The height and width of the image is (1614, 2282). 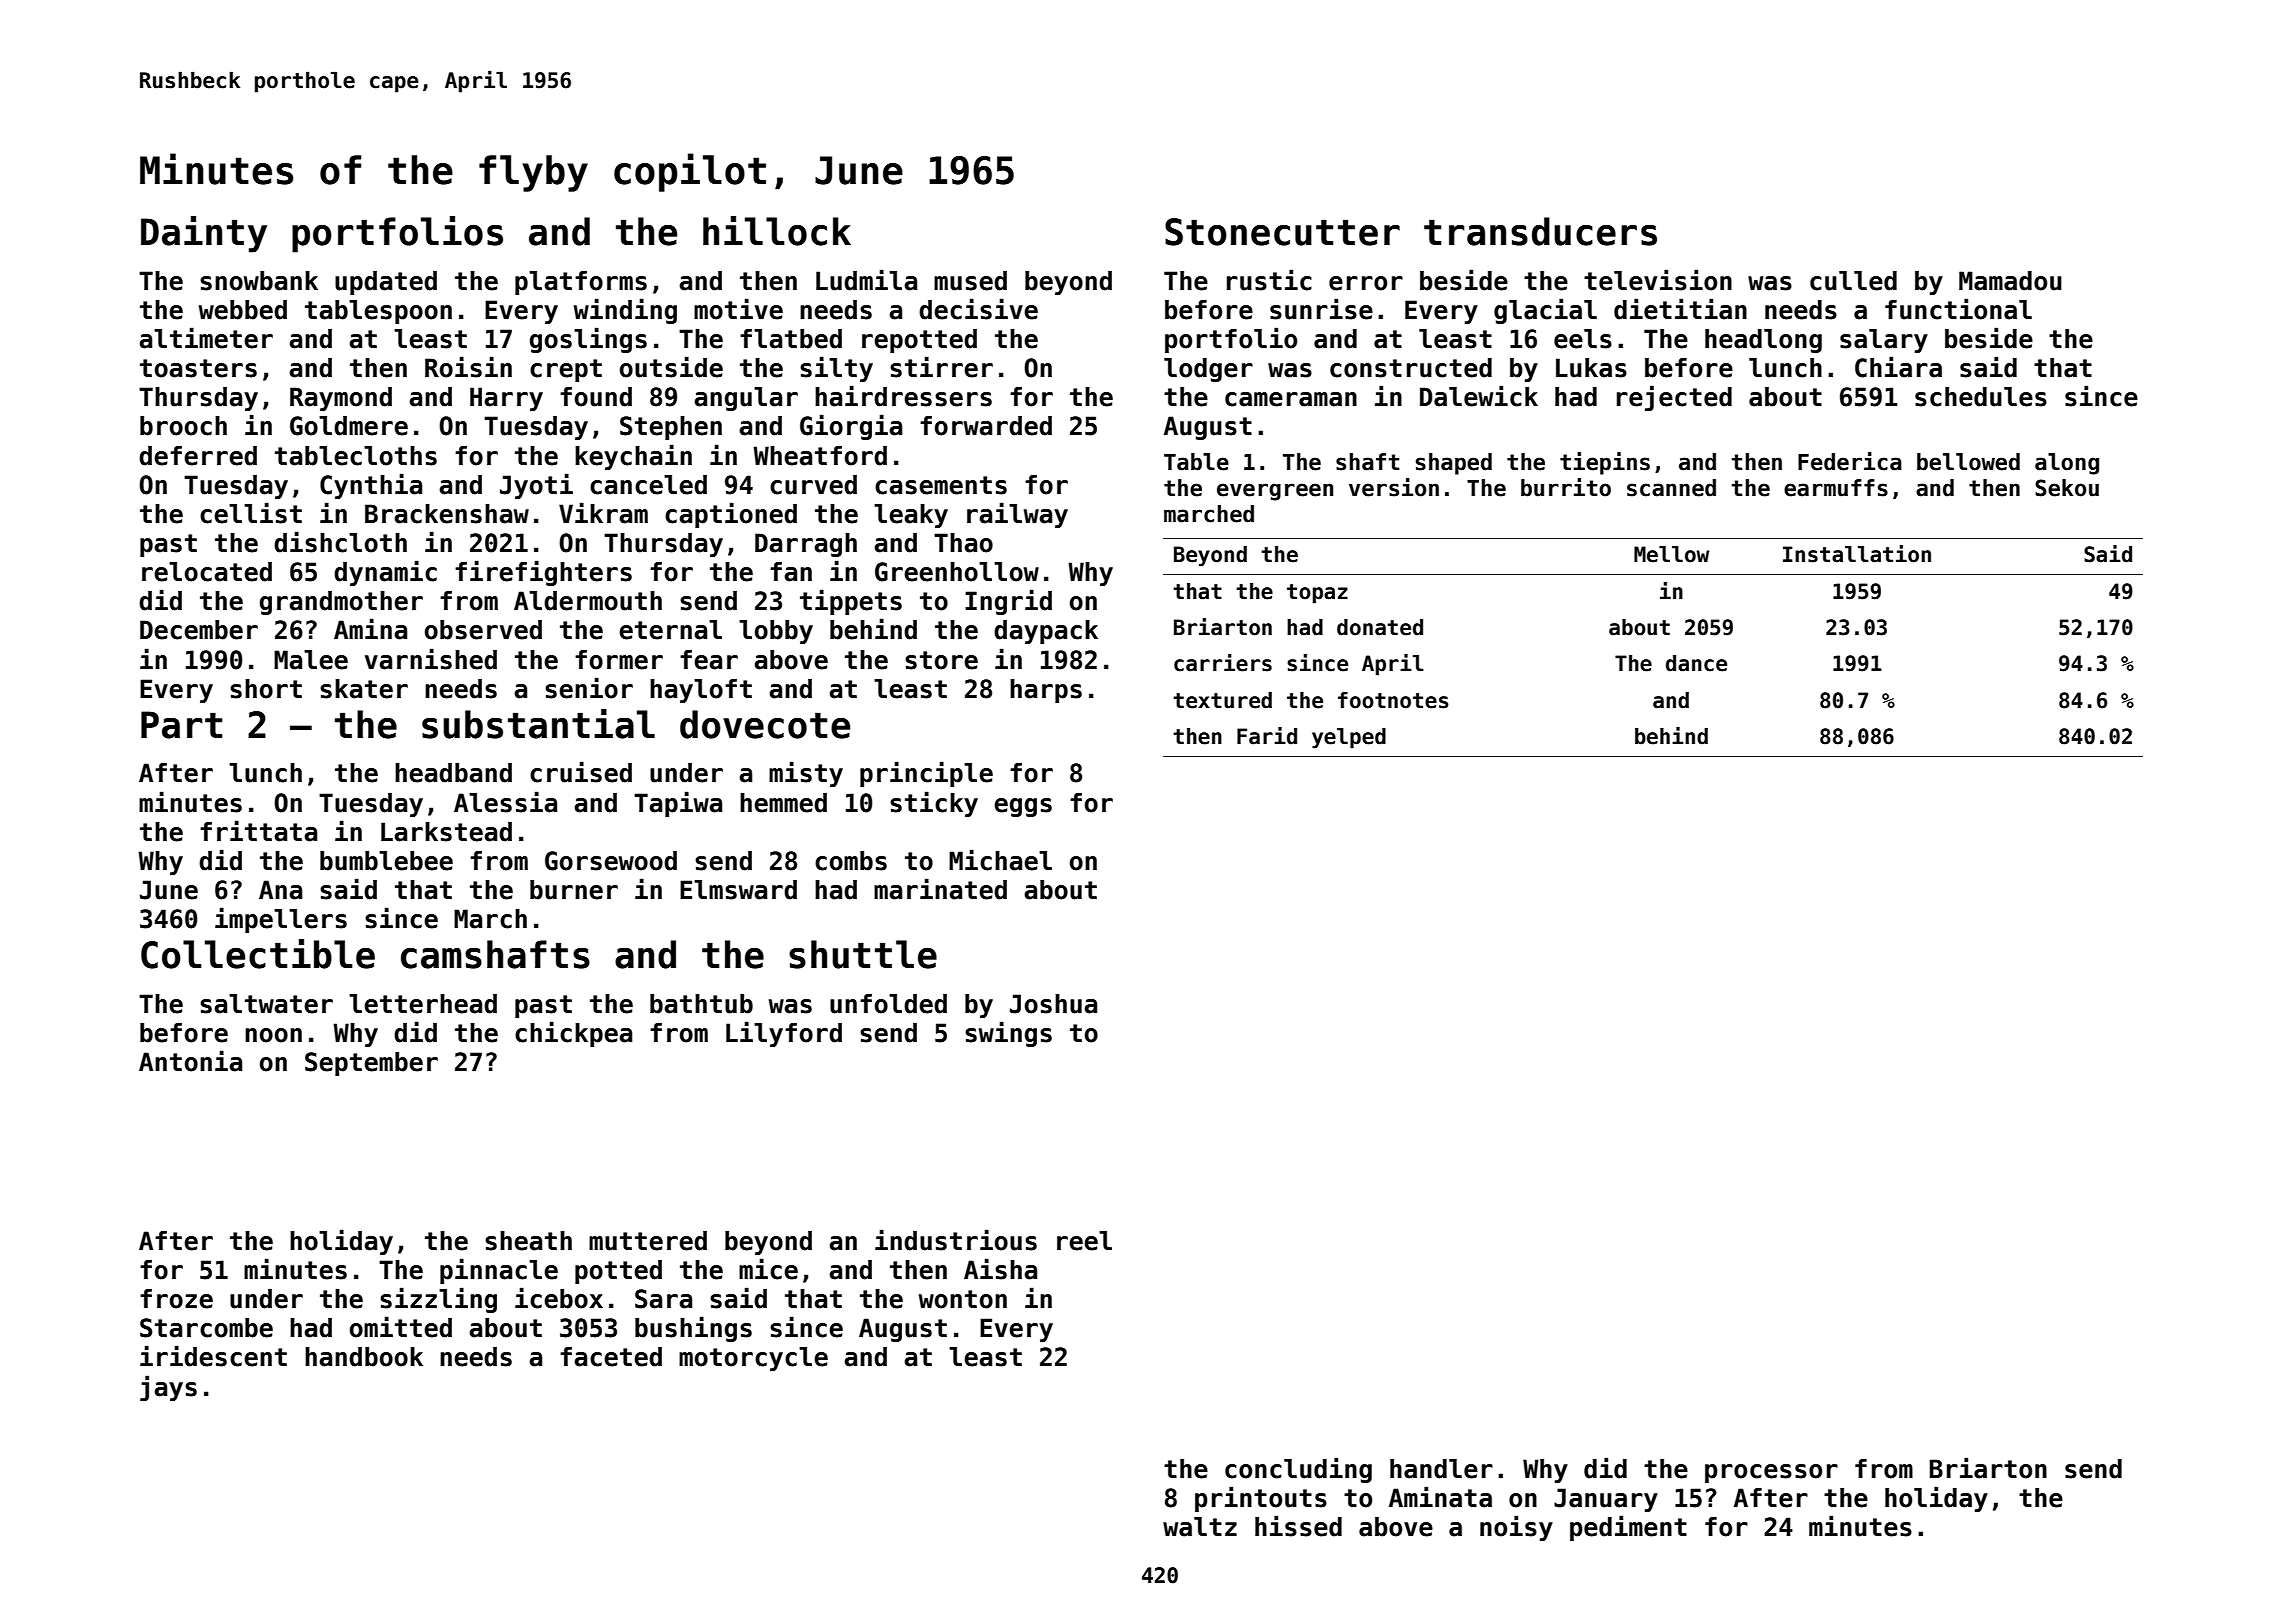 What do you see at coordinates (1282, 232) in the image?
I see `Stonecutter` at bounding box center [1282, 232].
